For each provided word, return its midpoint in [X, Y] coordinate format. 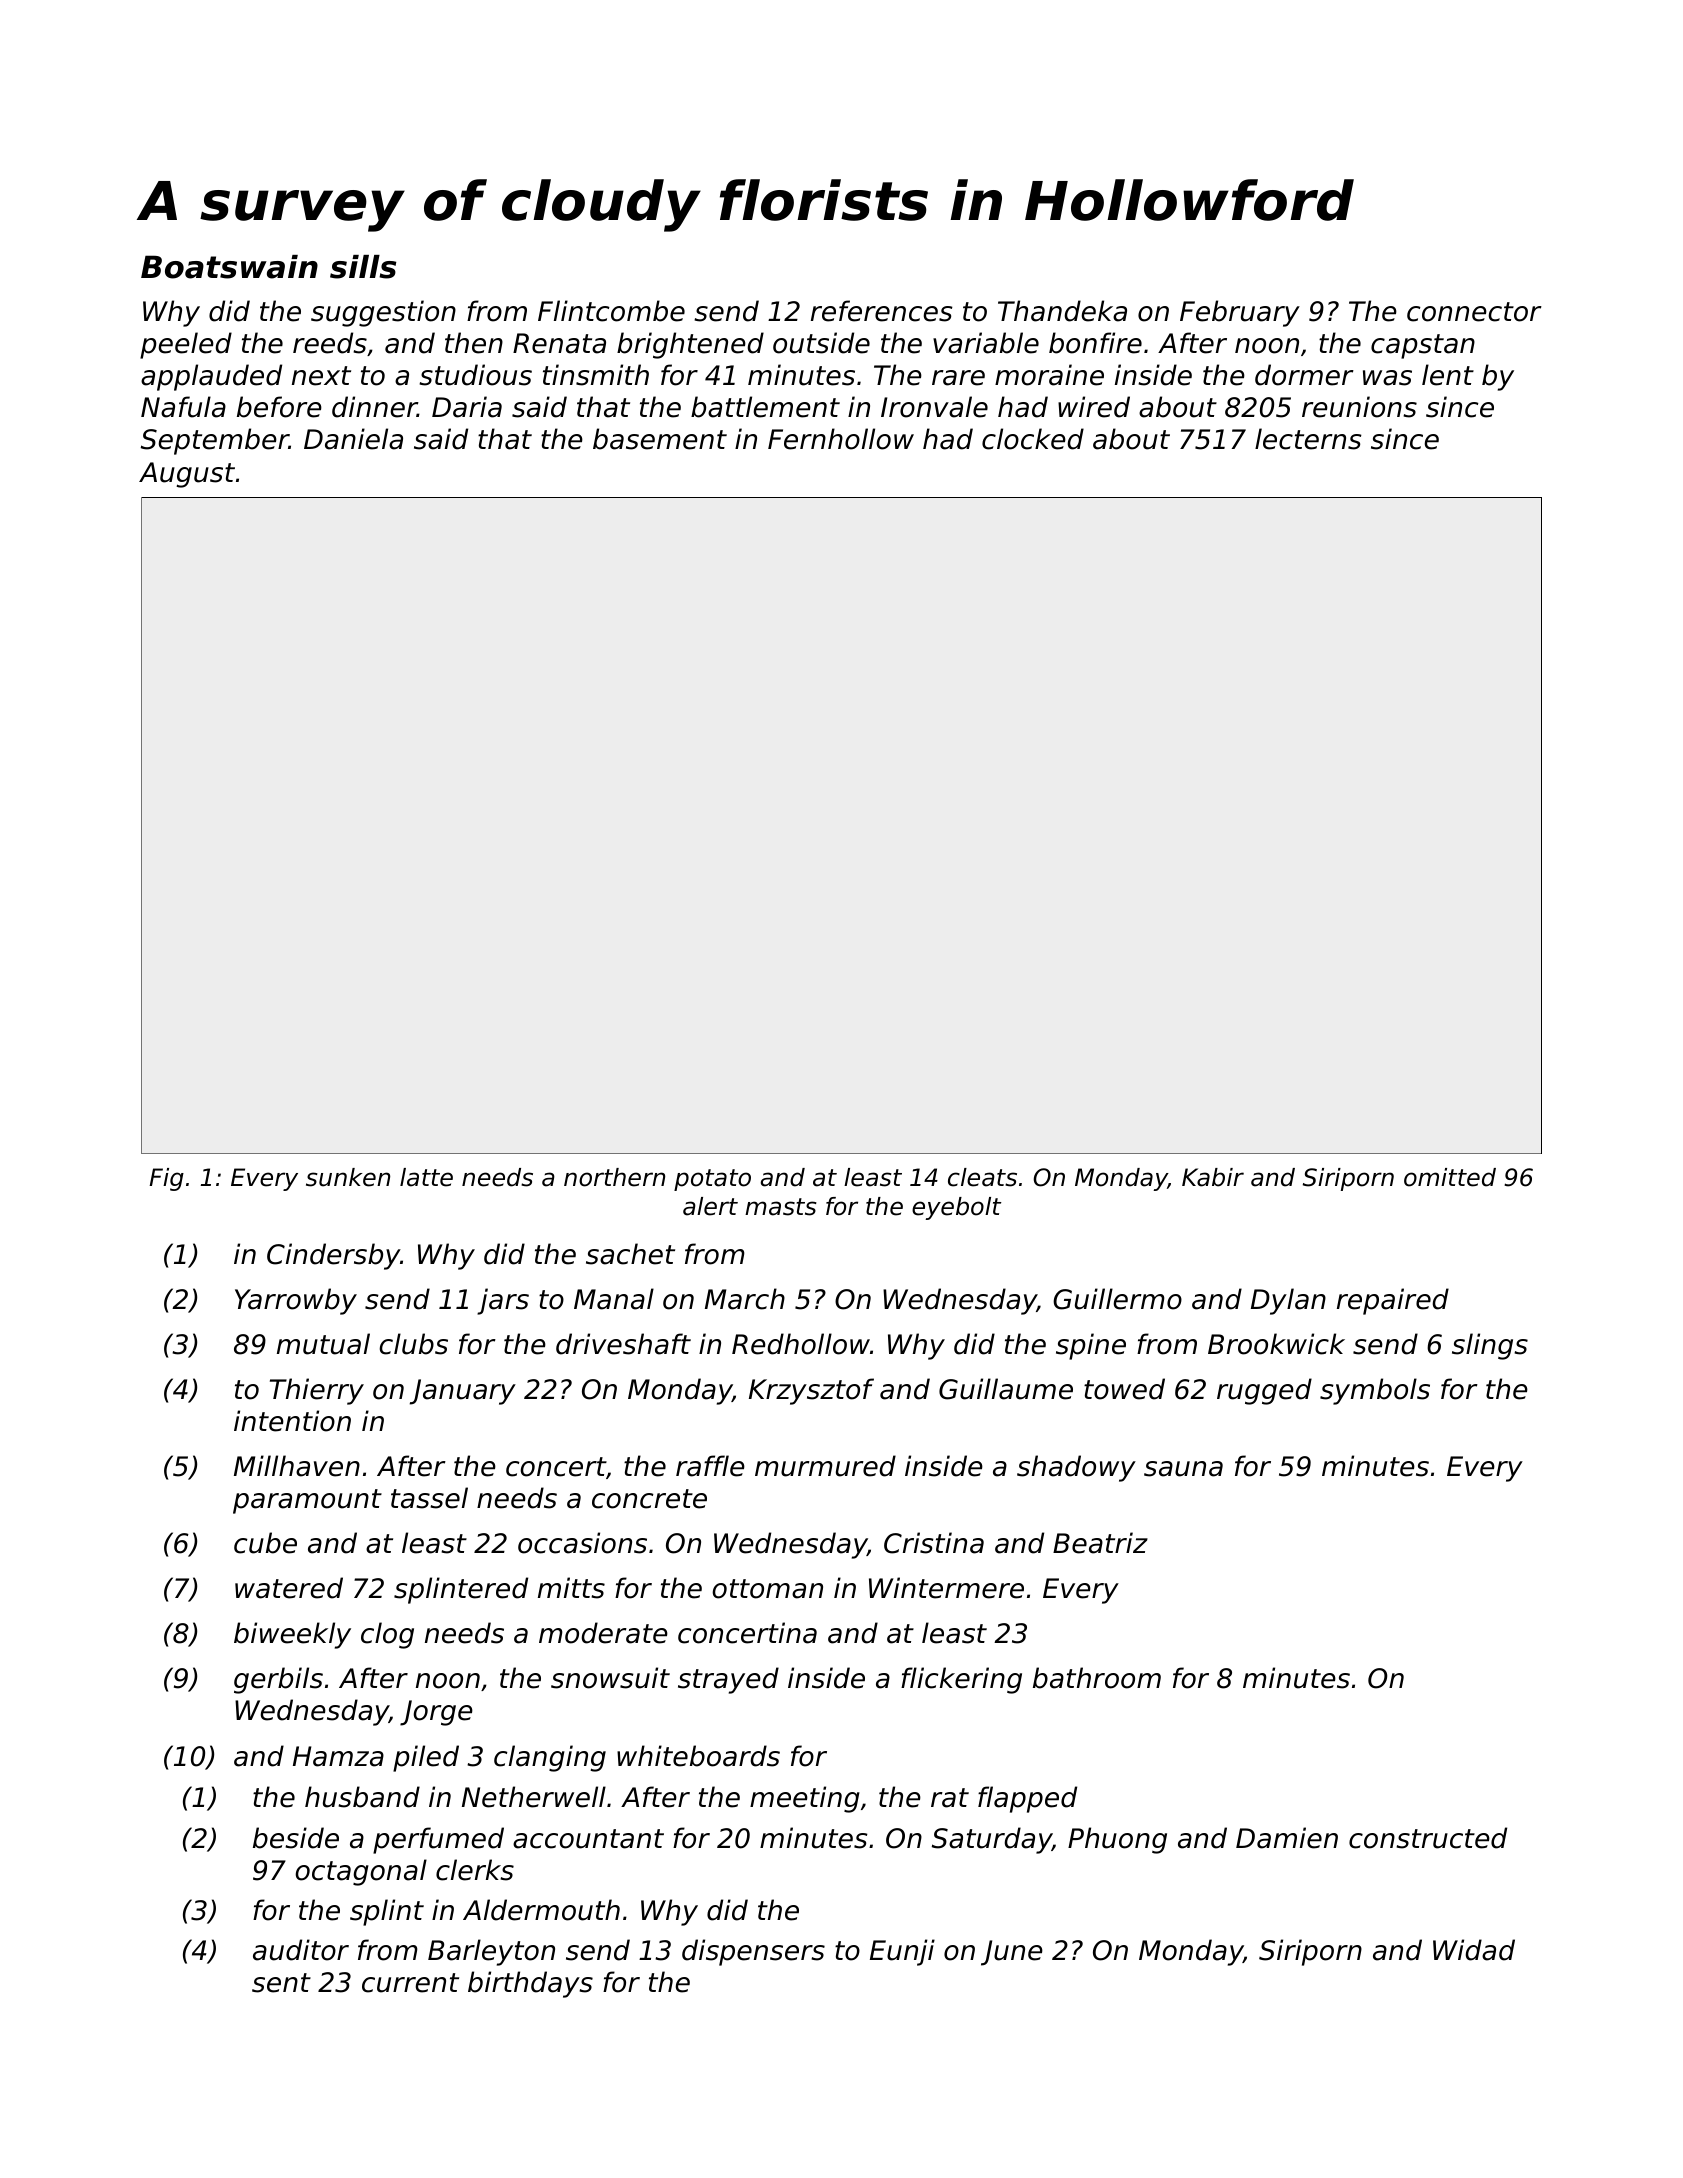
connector [1474, 312]
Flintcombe [611, 311]
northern [614, 1177]
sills [363, 267]
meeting [805, 1799]
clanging [550, 1758]
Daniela [353, 439]
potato [712, 1180]
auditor [301, 1950]
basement [660, 439]
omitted [1450, 1177]
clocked [1033, 439]
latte [426, 1177]
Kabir [1213, 1177]
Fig [166, 1179]
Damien [1287, 1838]
